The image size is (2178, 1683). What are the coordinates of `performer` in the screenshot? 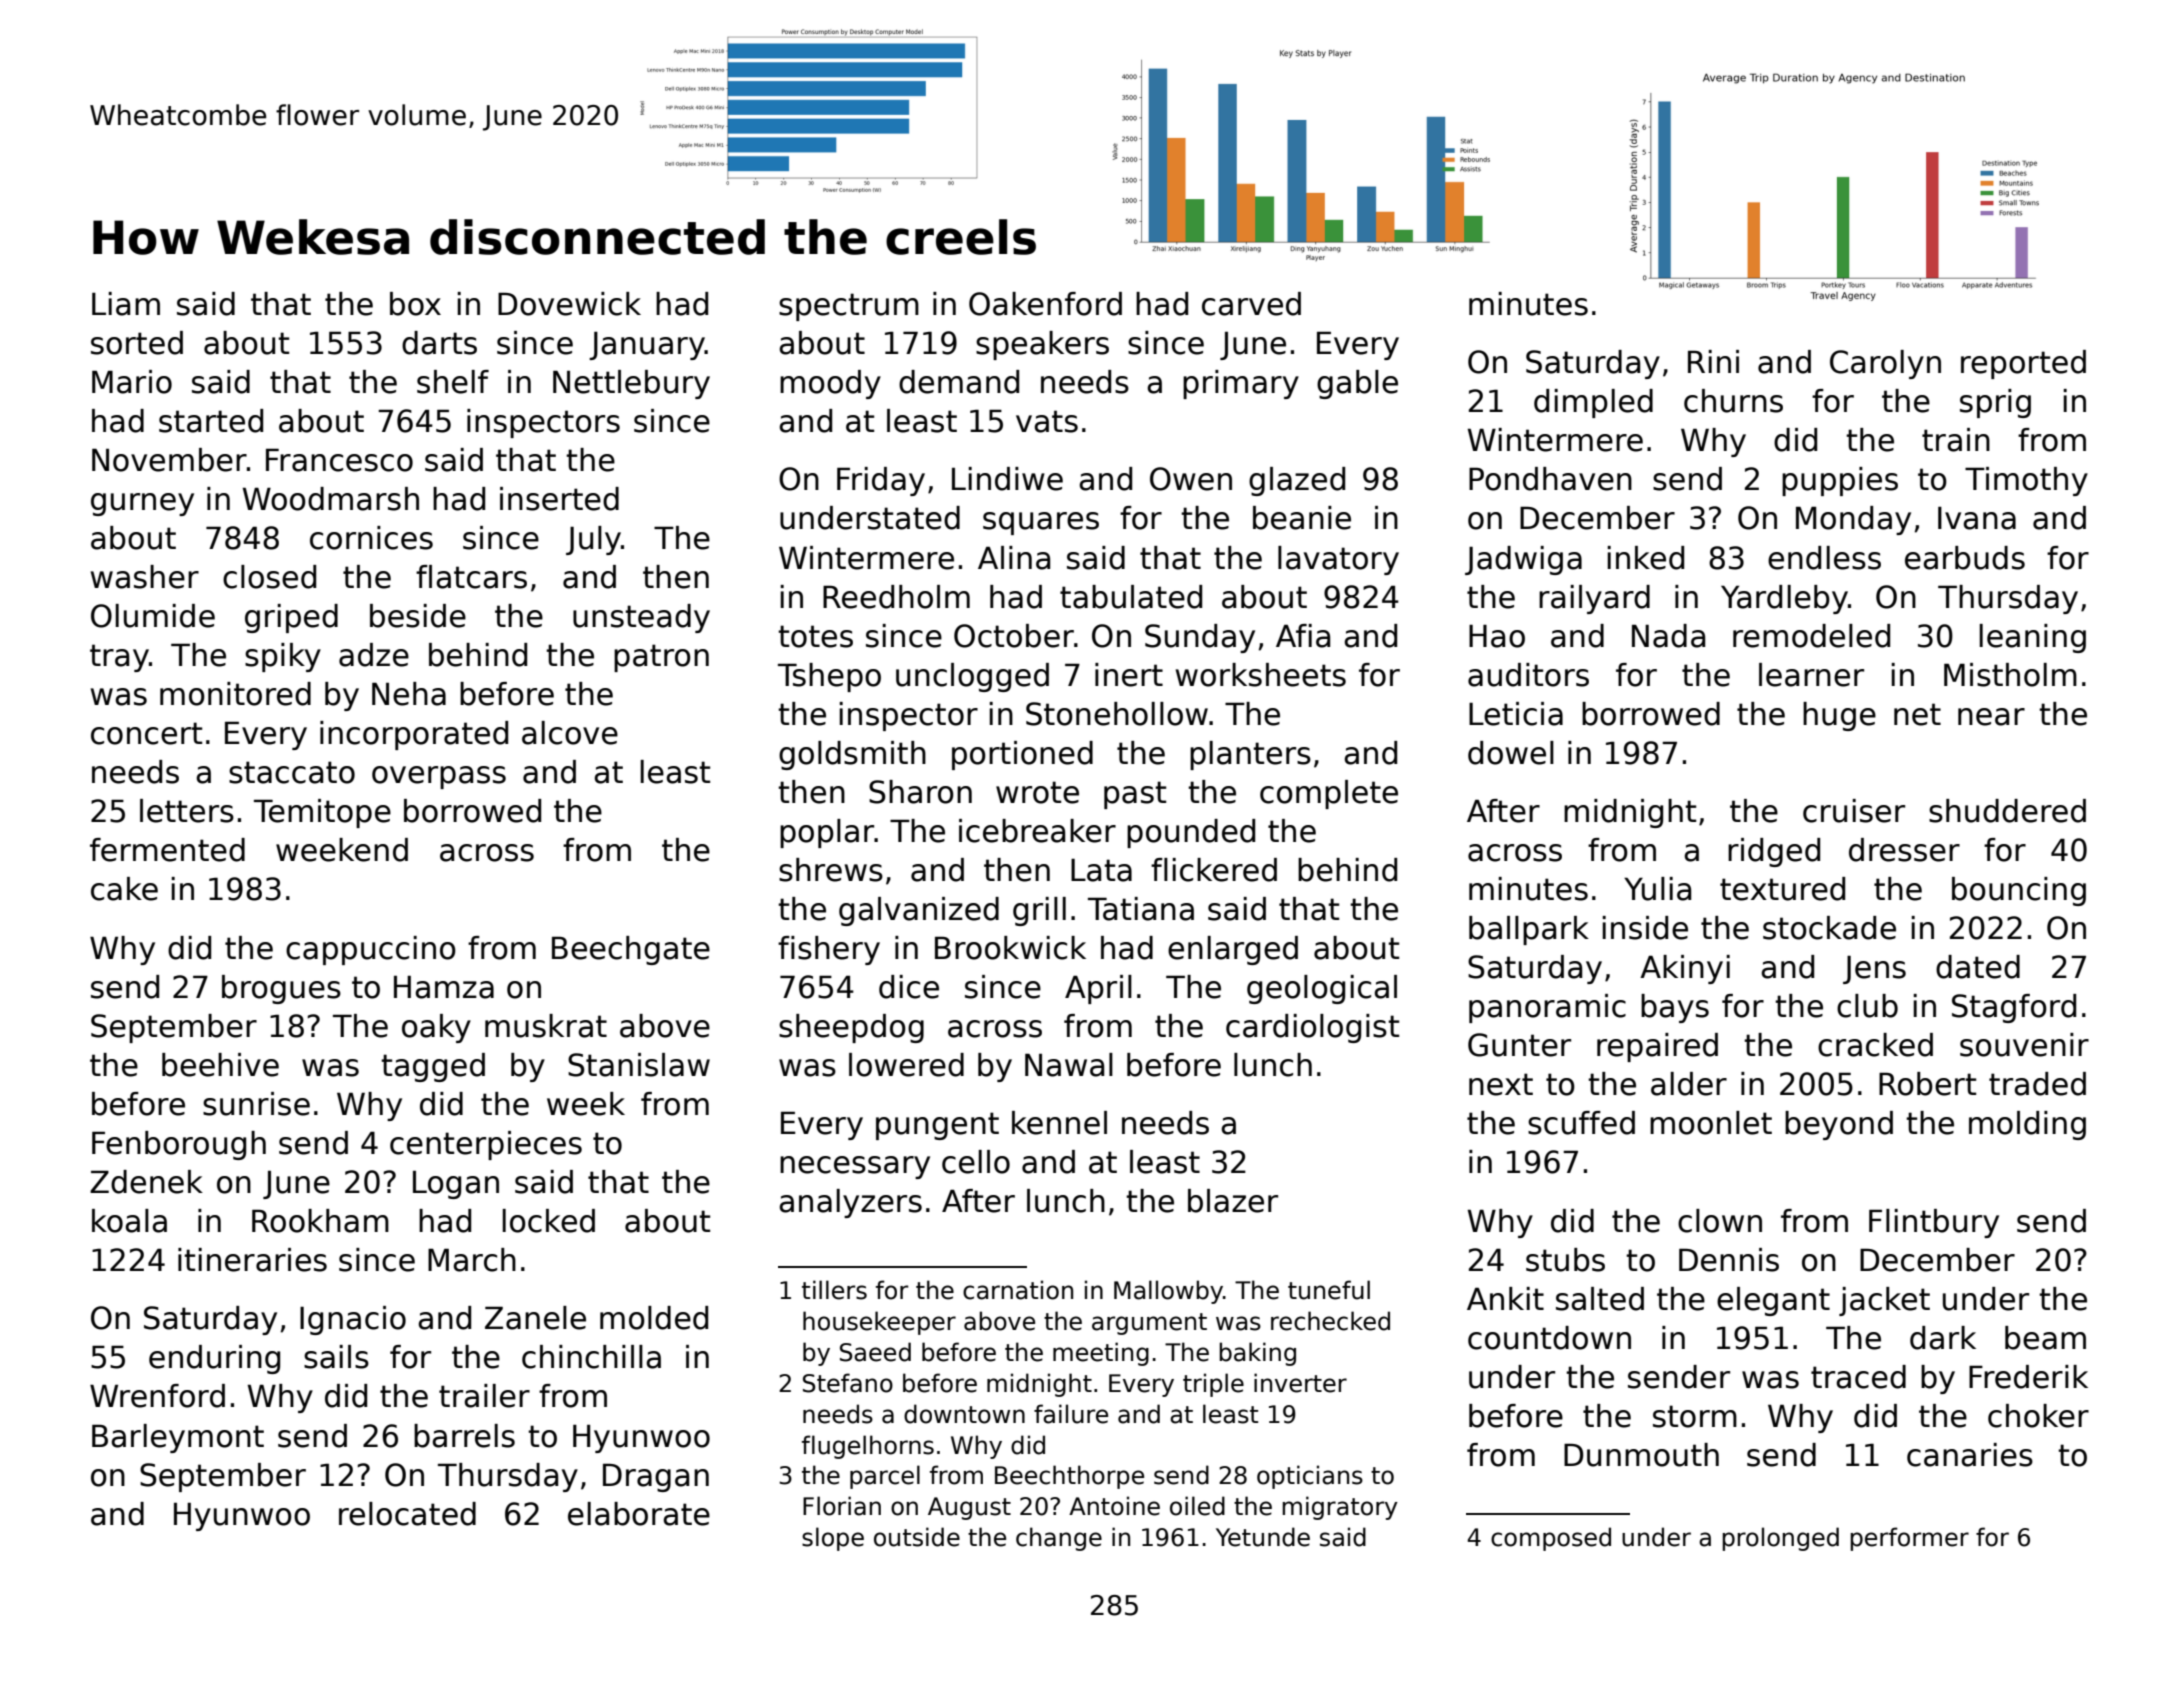 It's located at (1909, 1539).
